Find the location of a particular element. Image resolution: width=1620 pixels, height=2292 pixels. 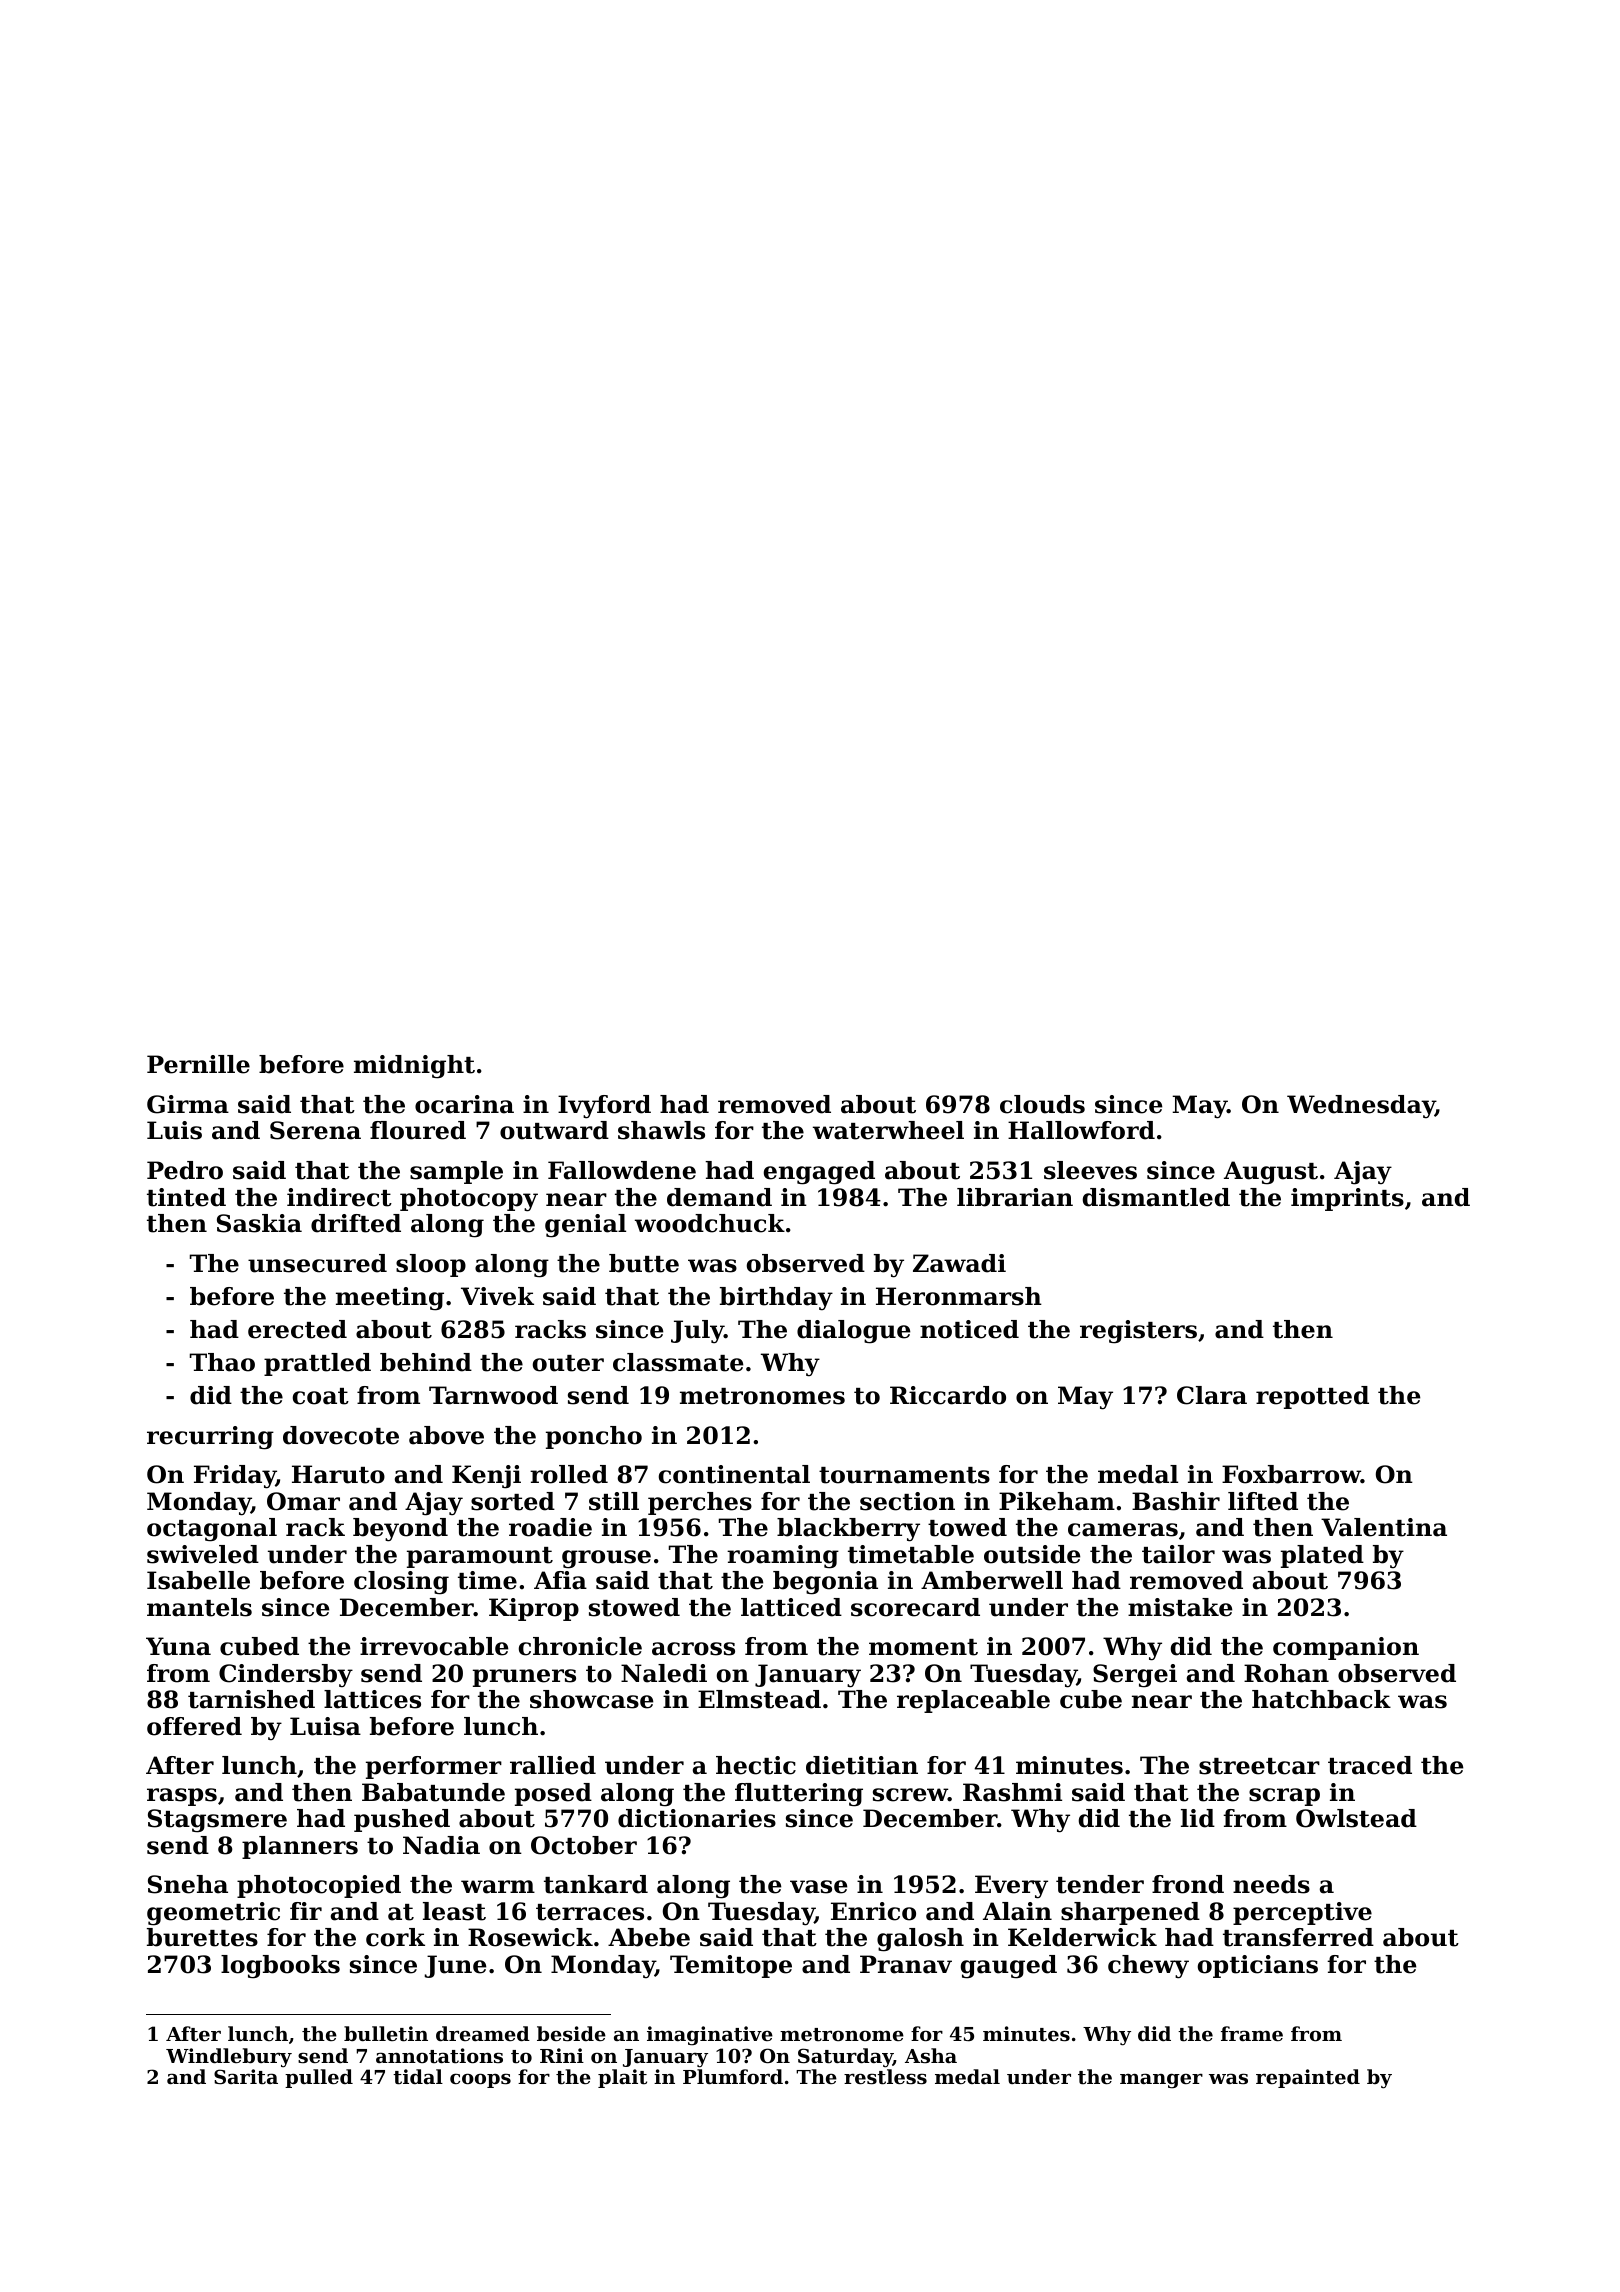

Thao is located at coordinates (222, 1362).
